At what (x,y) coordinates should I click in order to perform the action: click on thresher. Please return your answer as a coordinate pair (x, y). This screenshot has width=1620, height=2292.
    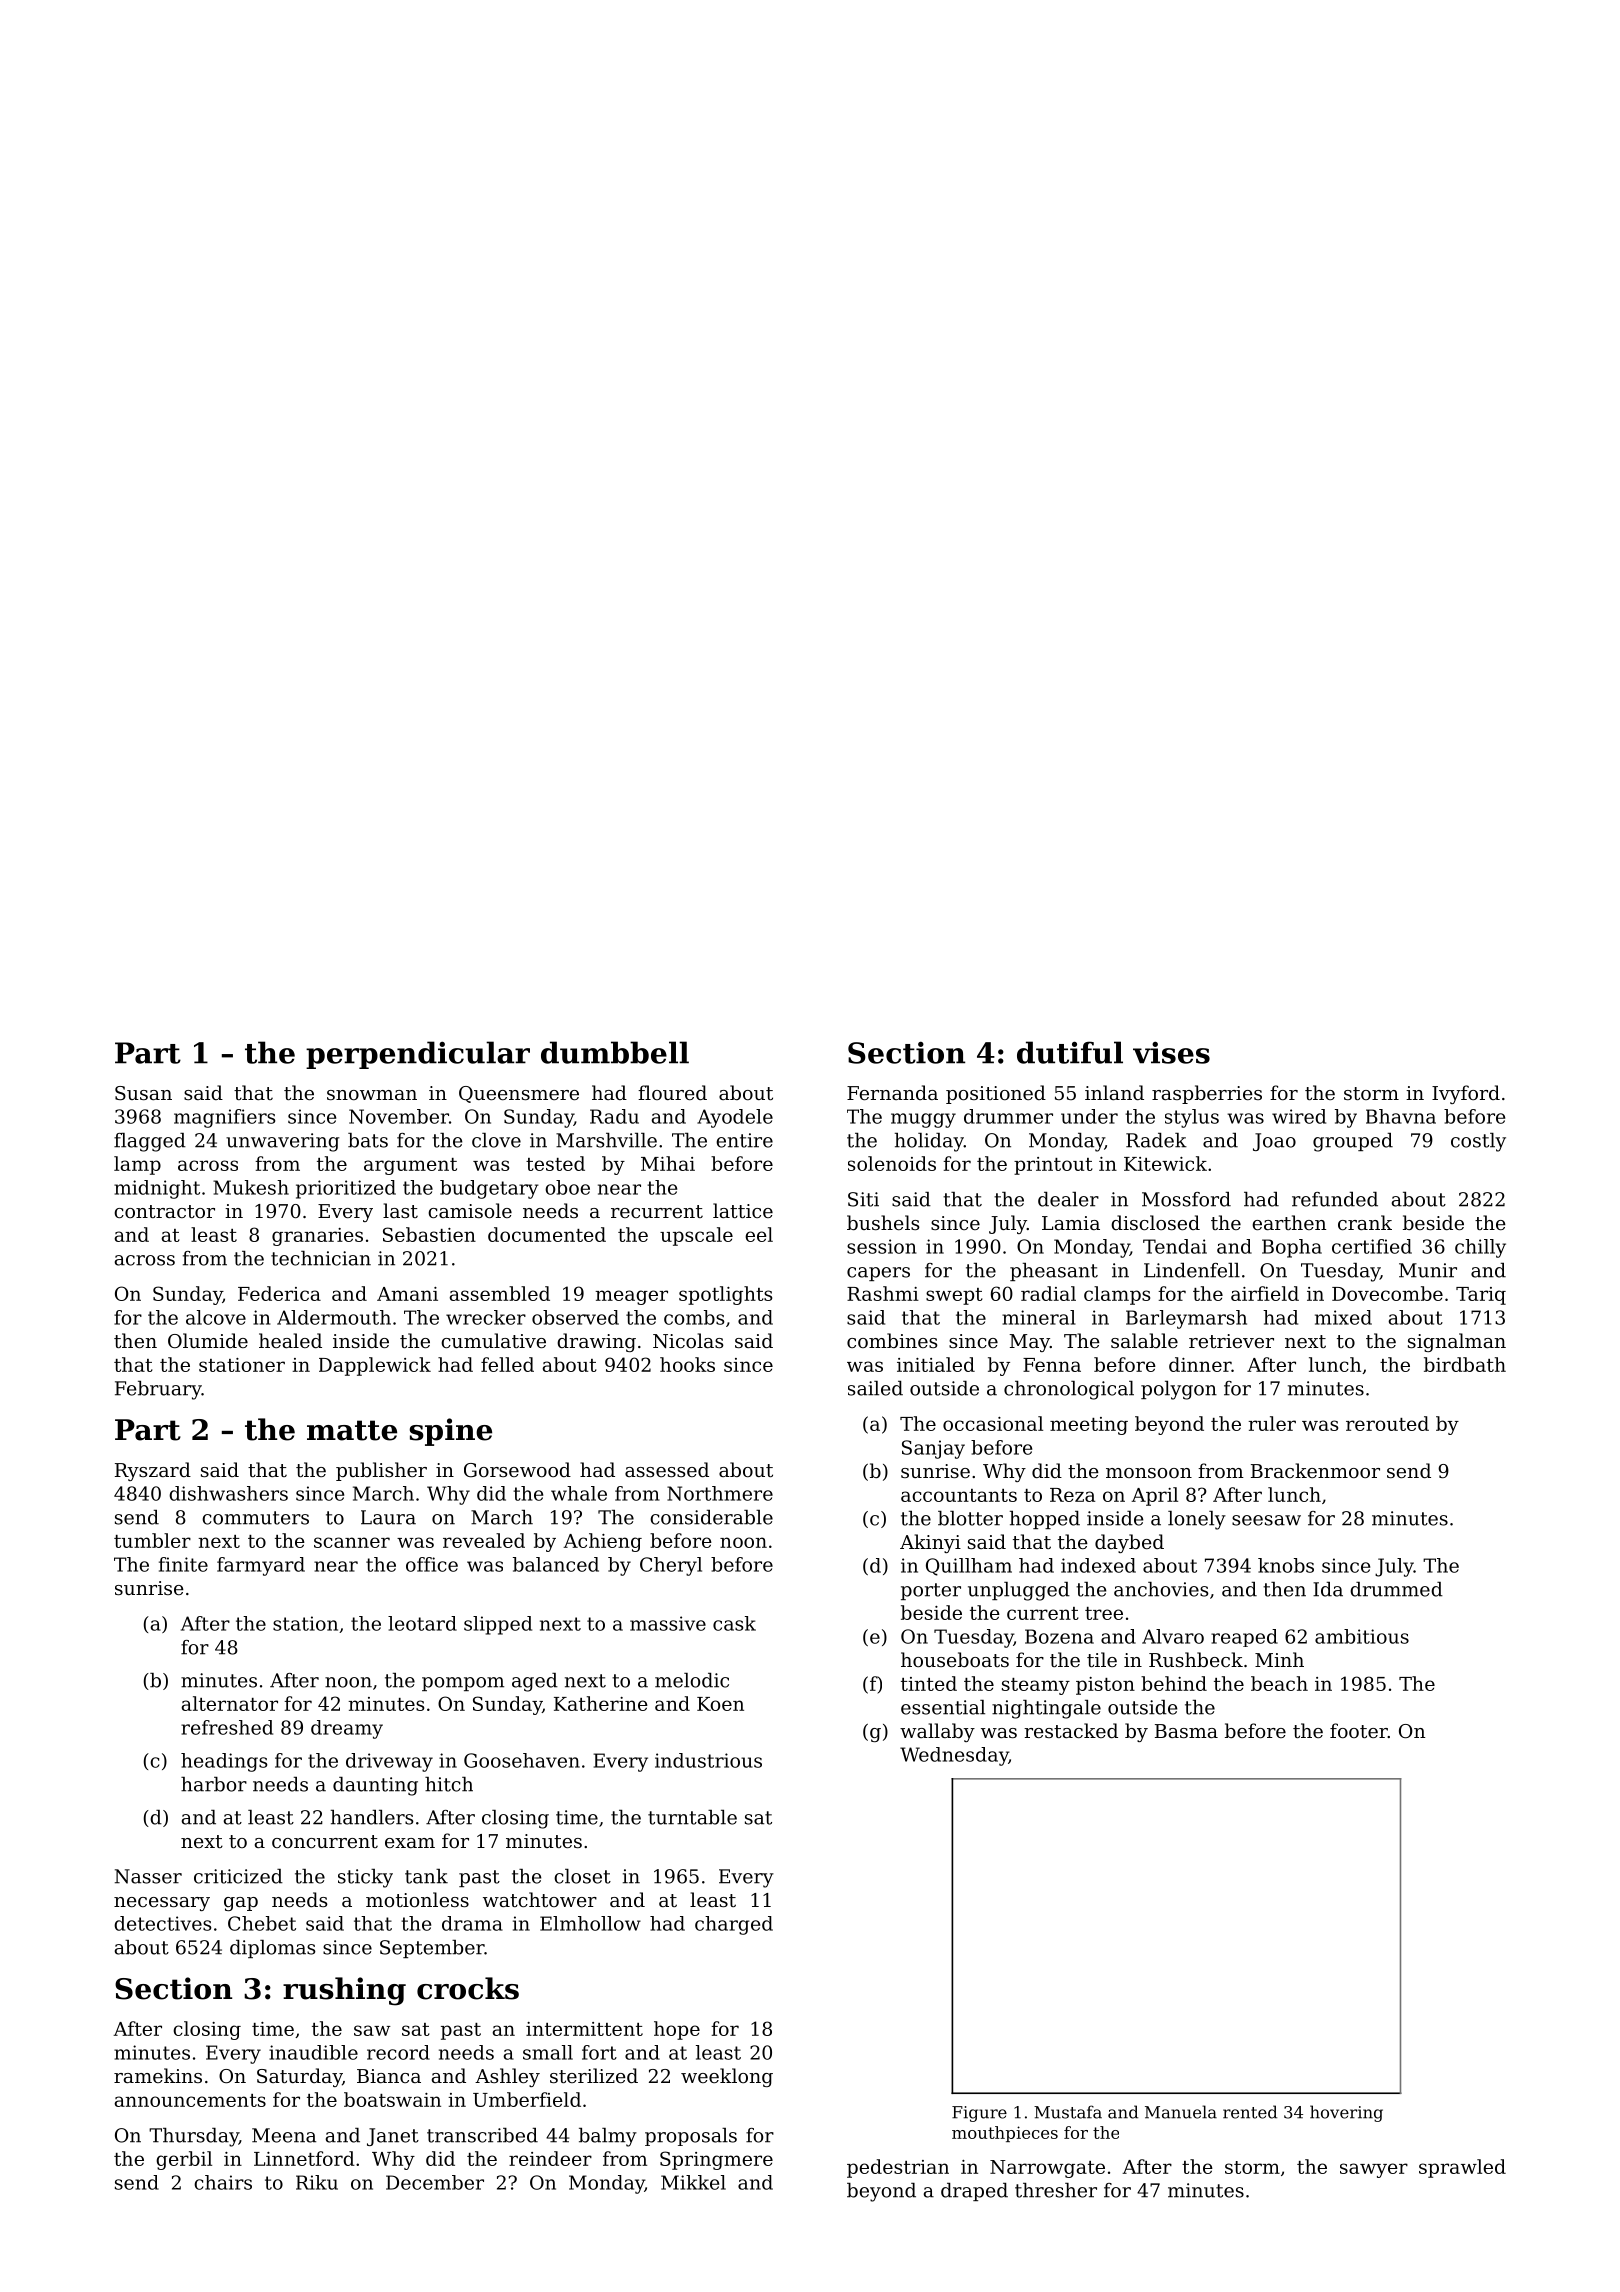
    Looking at the image, I should click on (1056, 2190).
